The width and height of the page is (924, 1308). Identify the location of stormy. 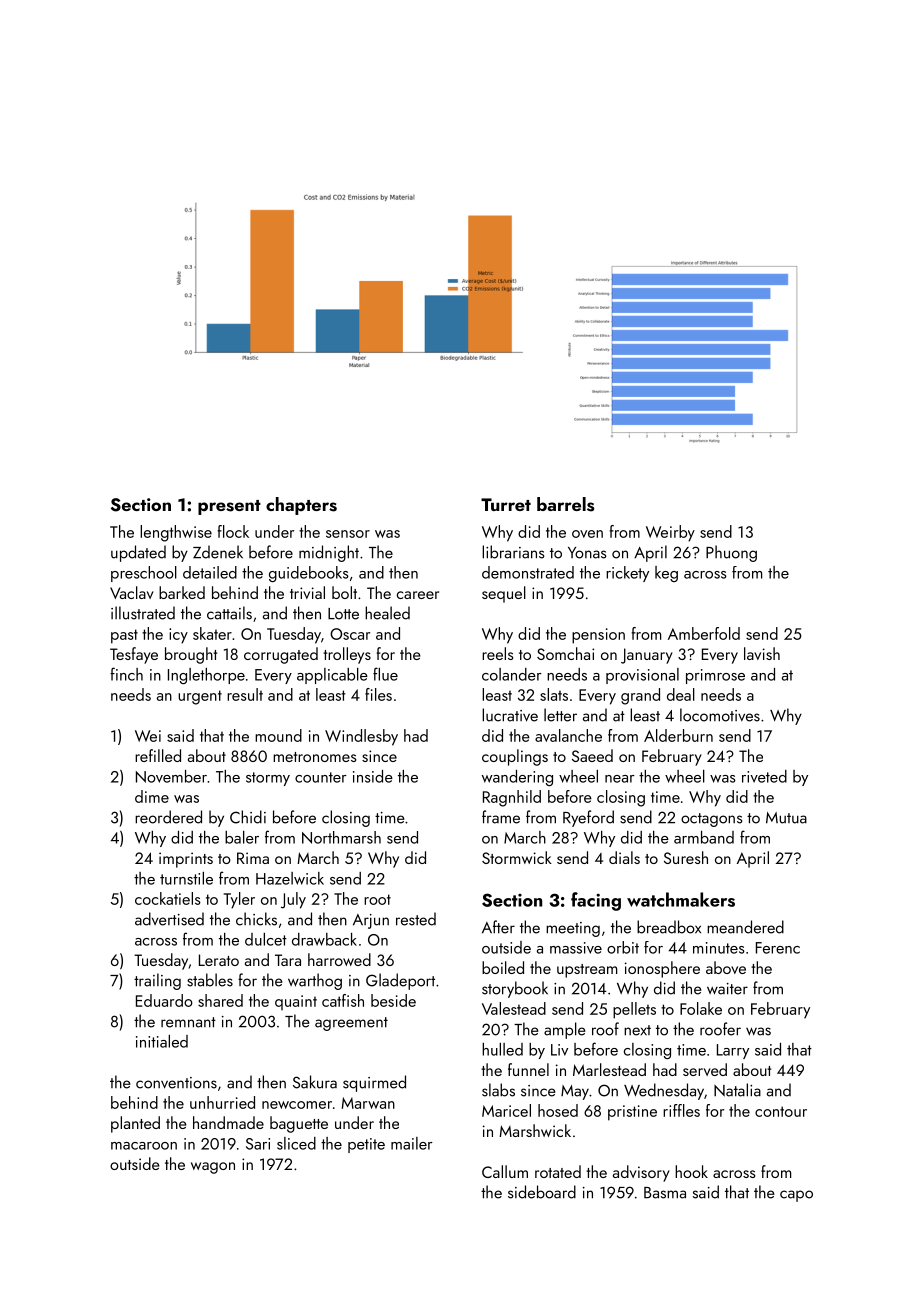
(268, 779).
